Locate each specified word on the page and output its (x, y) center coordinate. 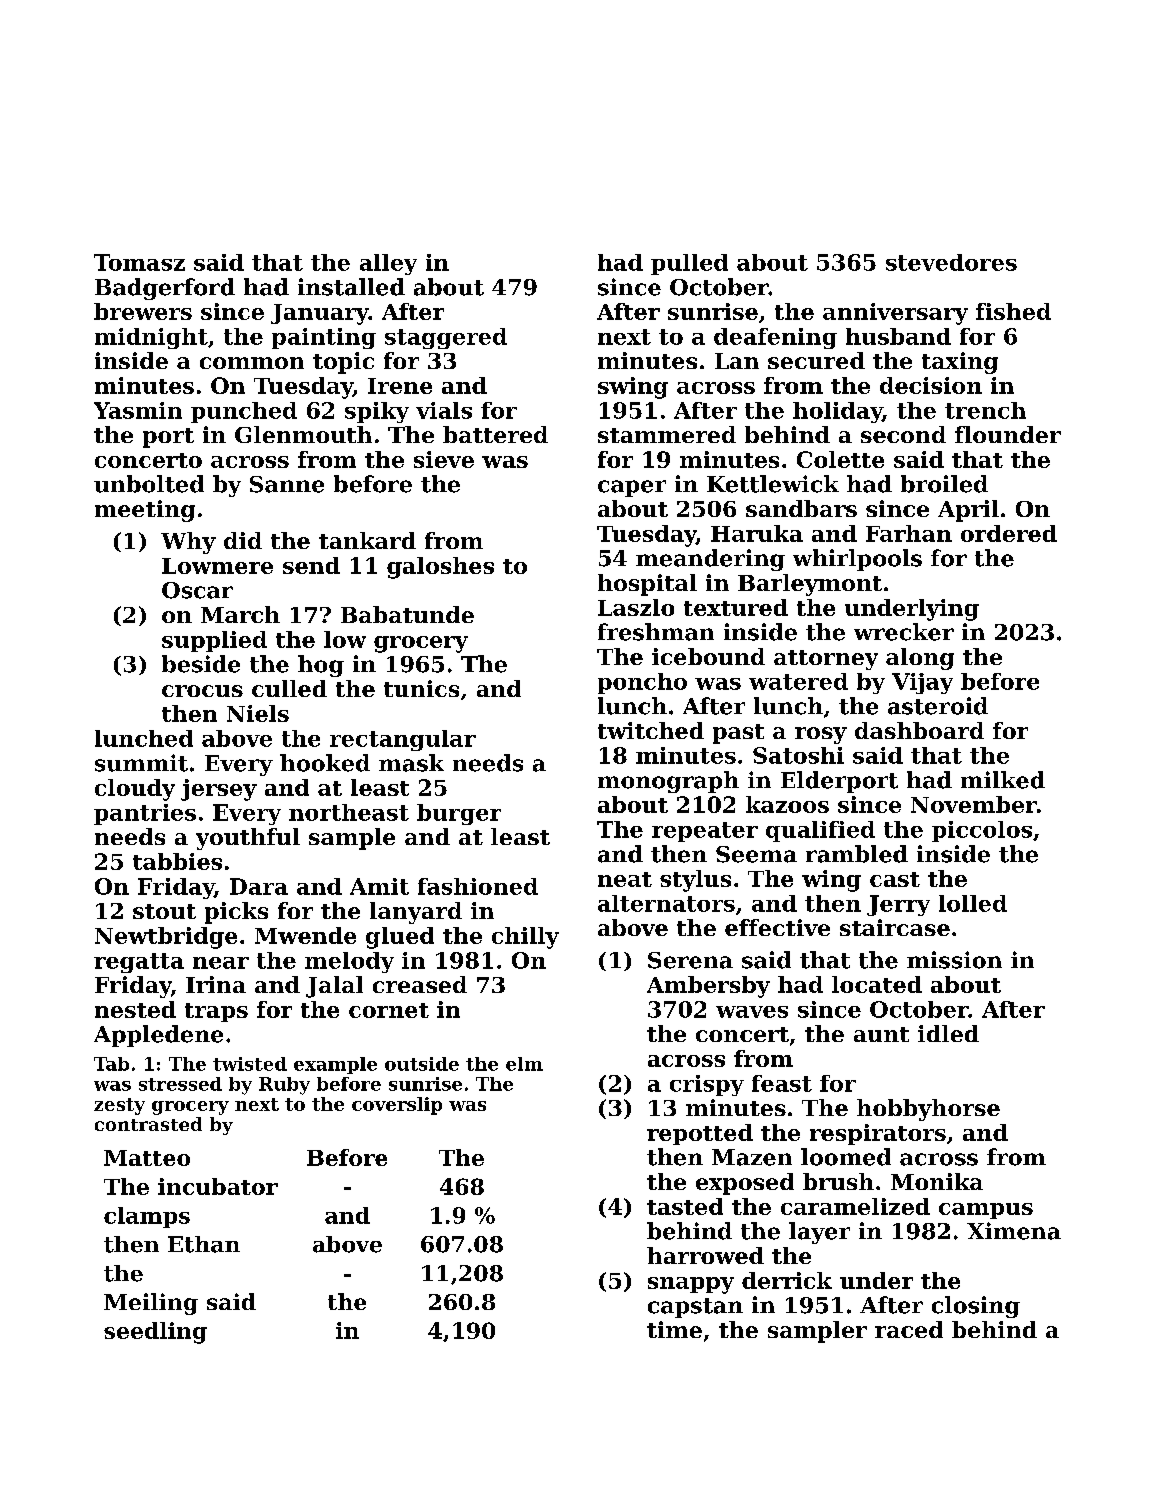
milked (1003, 780)
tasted (685, 1206)
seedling (155, 1333)
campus (986, 1211)
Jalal (334, 987)
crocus (202, 691)
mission (954, 960)
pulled (689, 264)
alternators (666, 903)
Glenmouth (303, 434)
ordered (1009, 533)
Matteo (147, 1158)
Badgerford (165, 289)
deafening (775, 338)
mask (411, 763)
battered (495, 434)
